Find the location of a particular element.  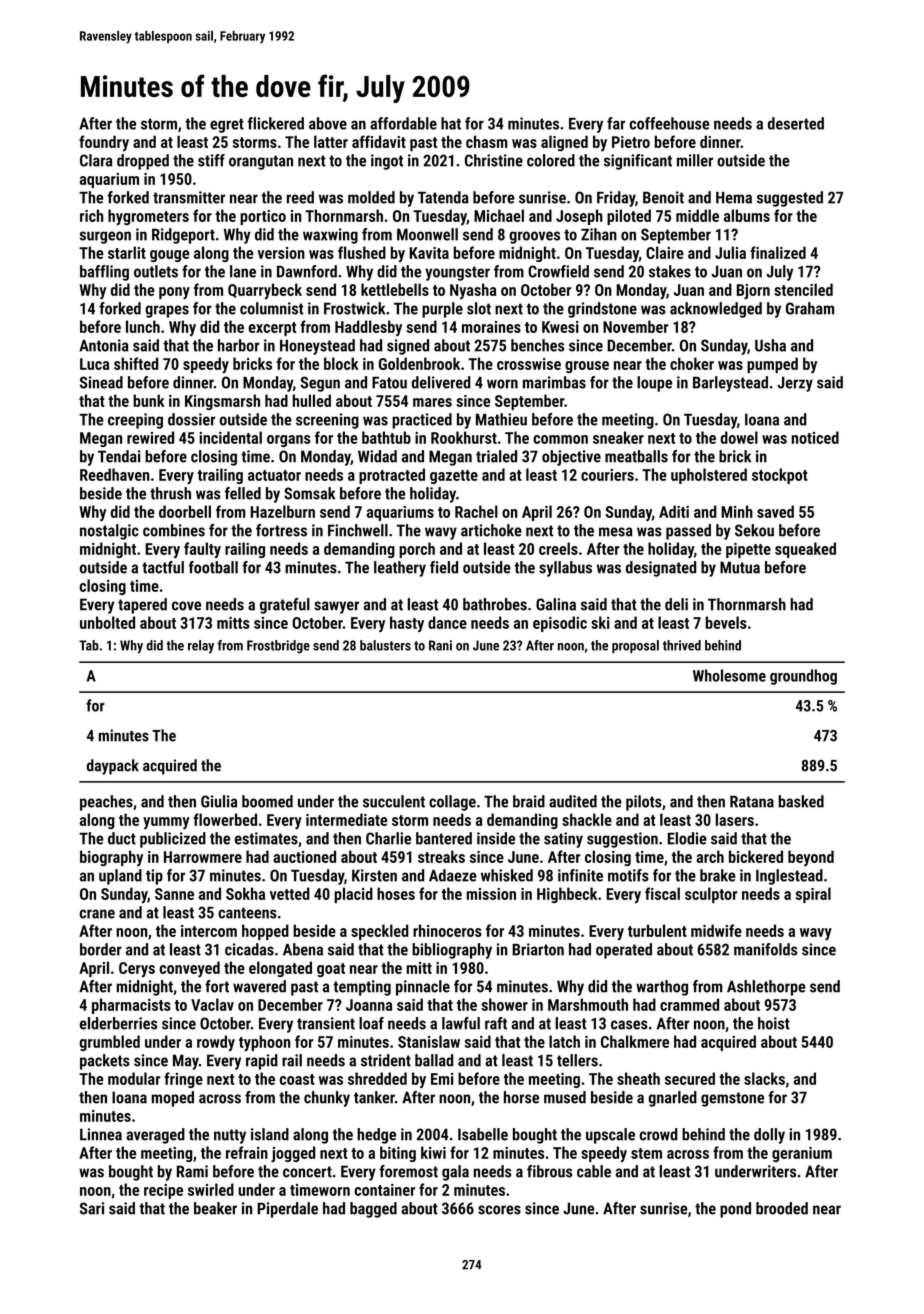

container is located at coordinates (384, 1190).
